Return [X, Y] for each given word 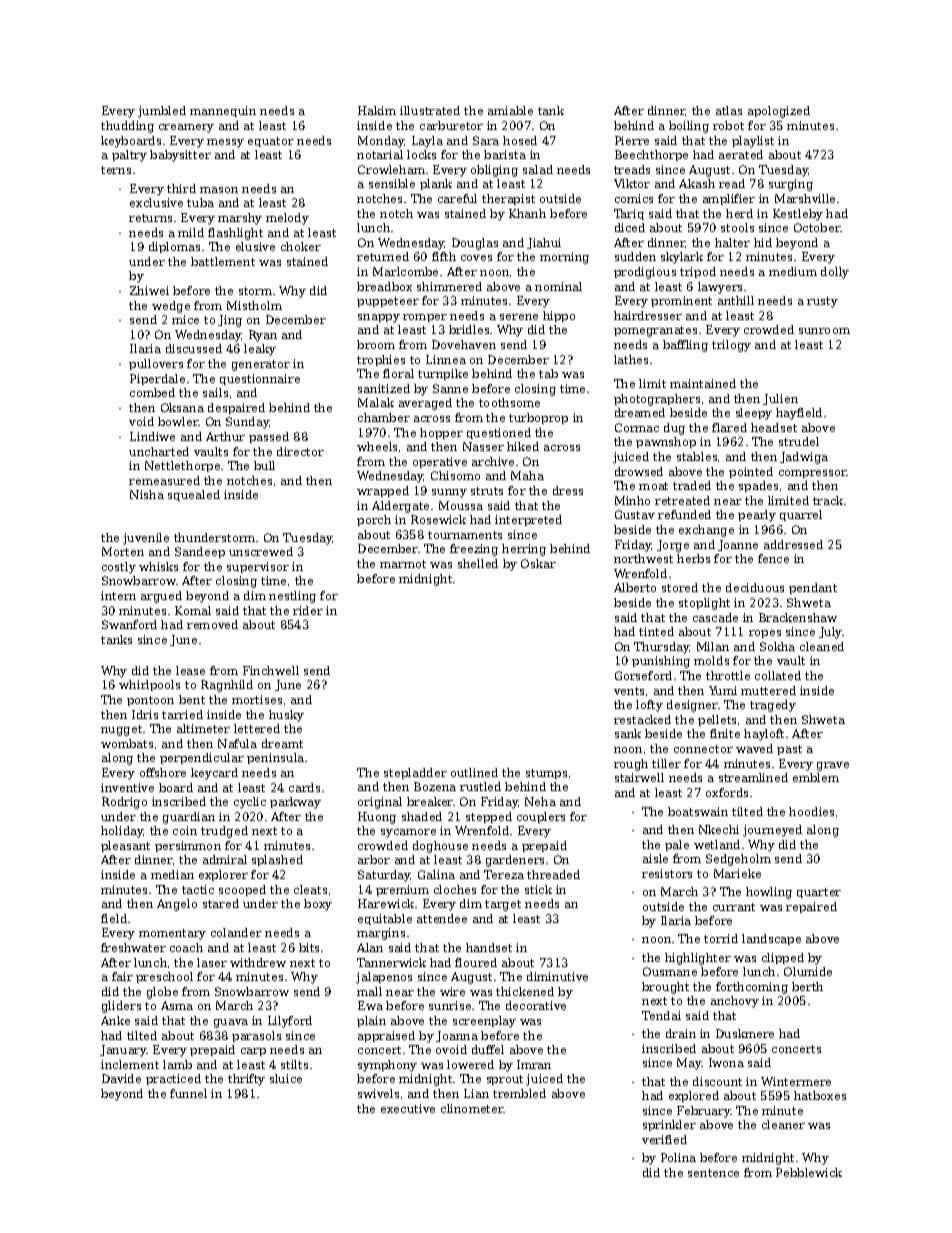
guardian [189, 818]
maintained [703, 383]
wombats [127, 743]
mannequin [223, 111]
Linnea [446, 359]
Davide [121, 1078]
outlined [474, 772]
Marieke [737, 873]
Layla [427, 142]
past [789, 750]
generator [261, 365]
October [817, 227]
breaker [430, 801]
